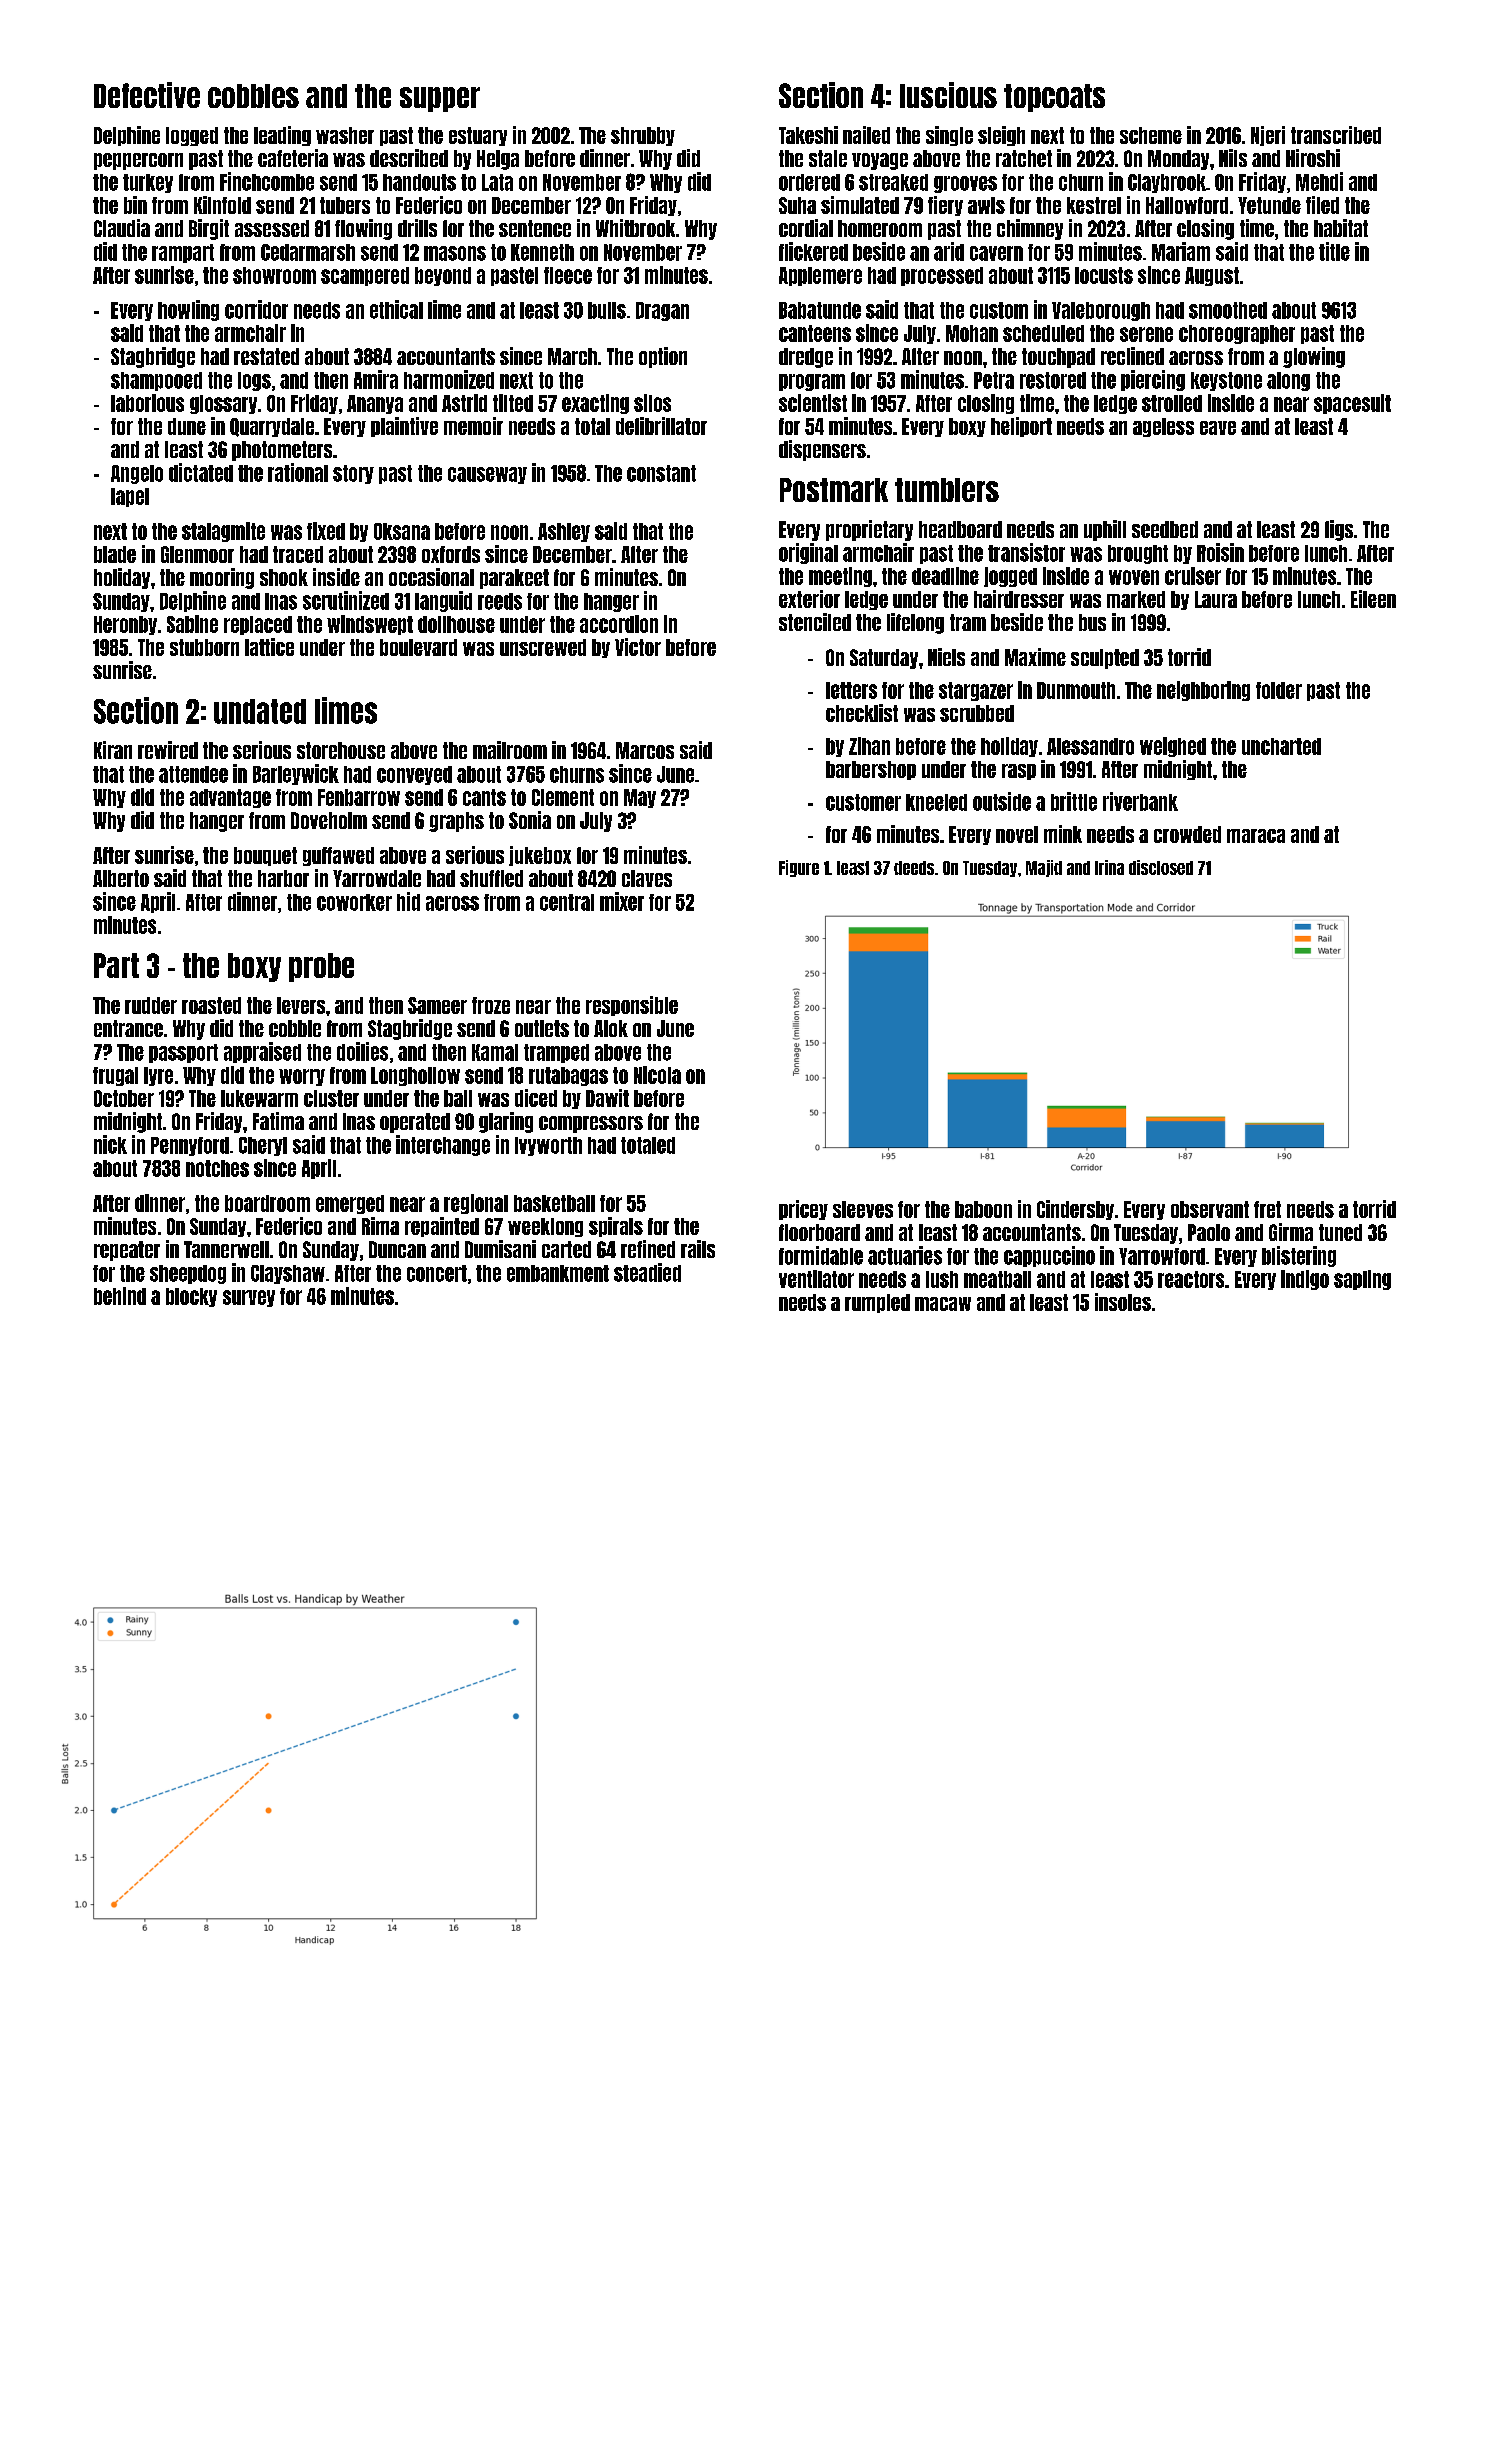  I want to click on touchpad, so click(1058, 358).
